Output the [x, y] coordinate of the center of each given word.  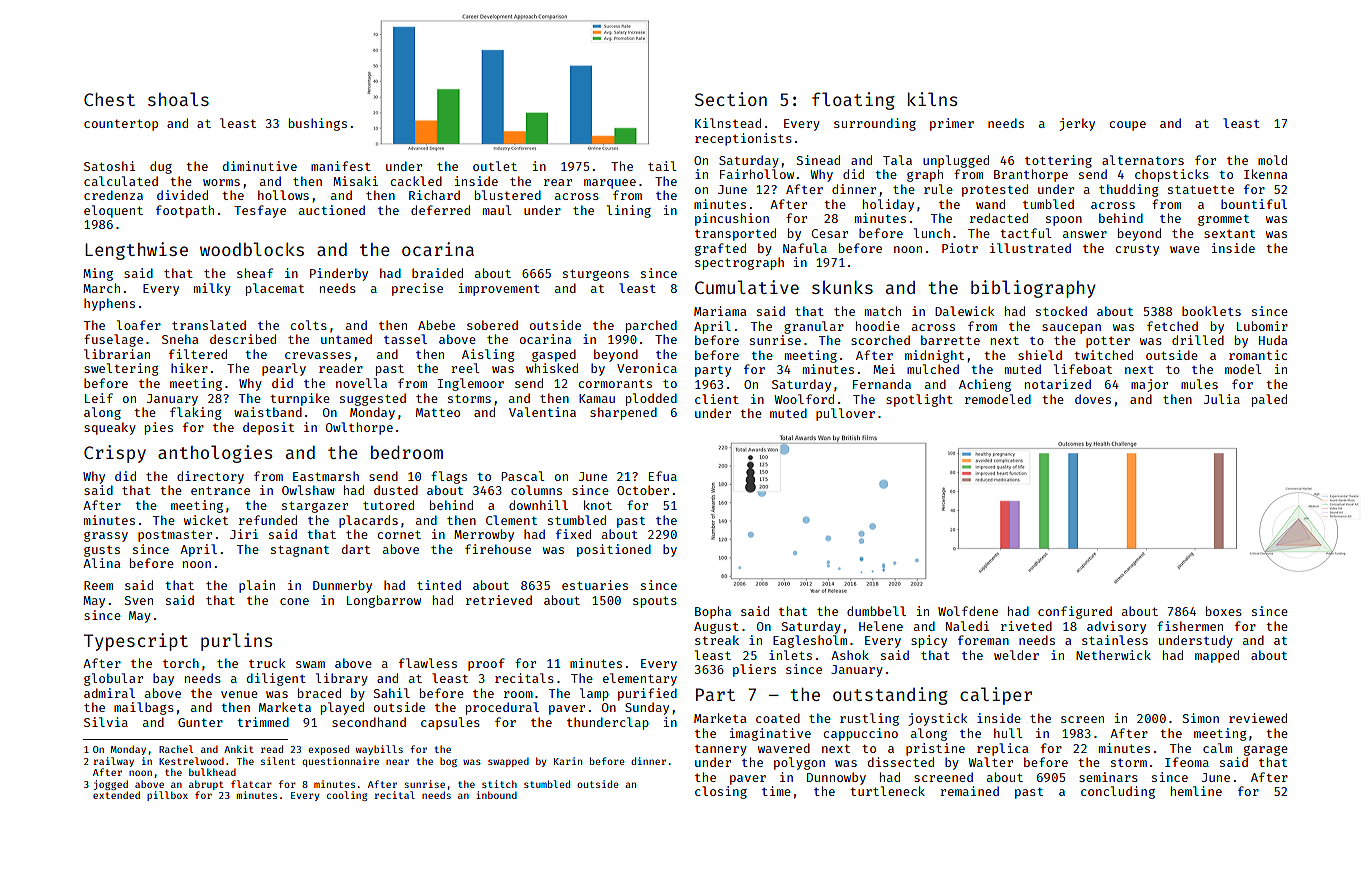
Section [731, 99]
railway [114, 762]
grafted [720, 249]
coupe [1127, 126]
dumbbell [876, 611]
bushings [318, 124]
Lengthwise [136, 251]
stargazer [315, 507]
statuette [1201, 190]
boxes [1224, 611]
